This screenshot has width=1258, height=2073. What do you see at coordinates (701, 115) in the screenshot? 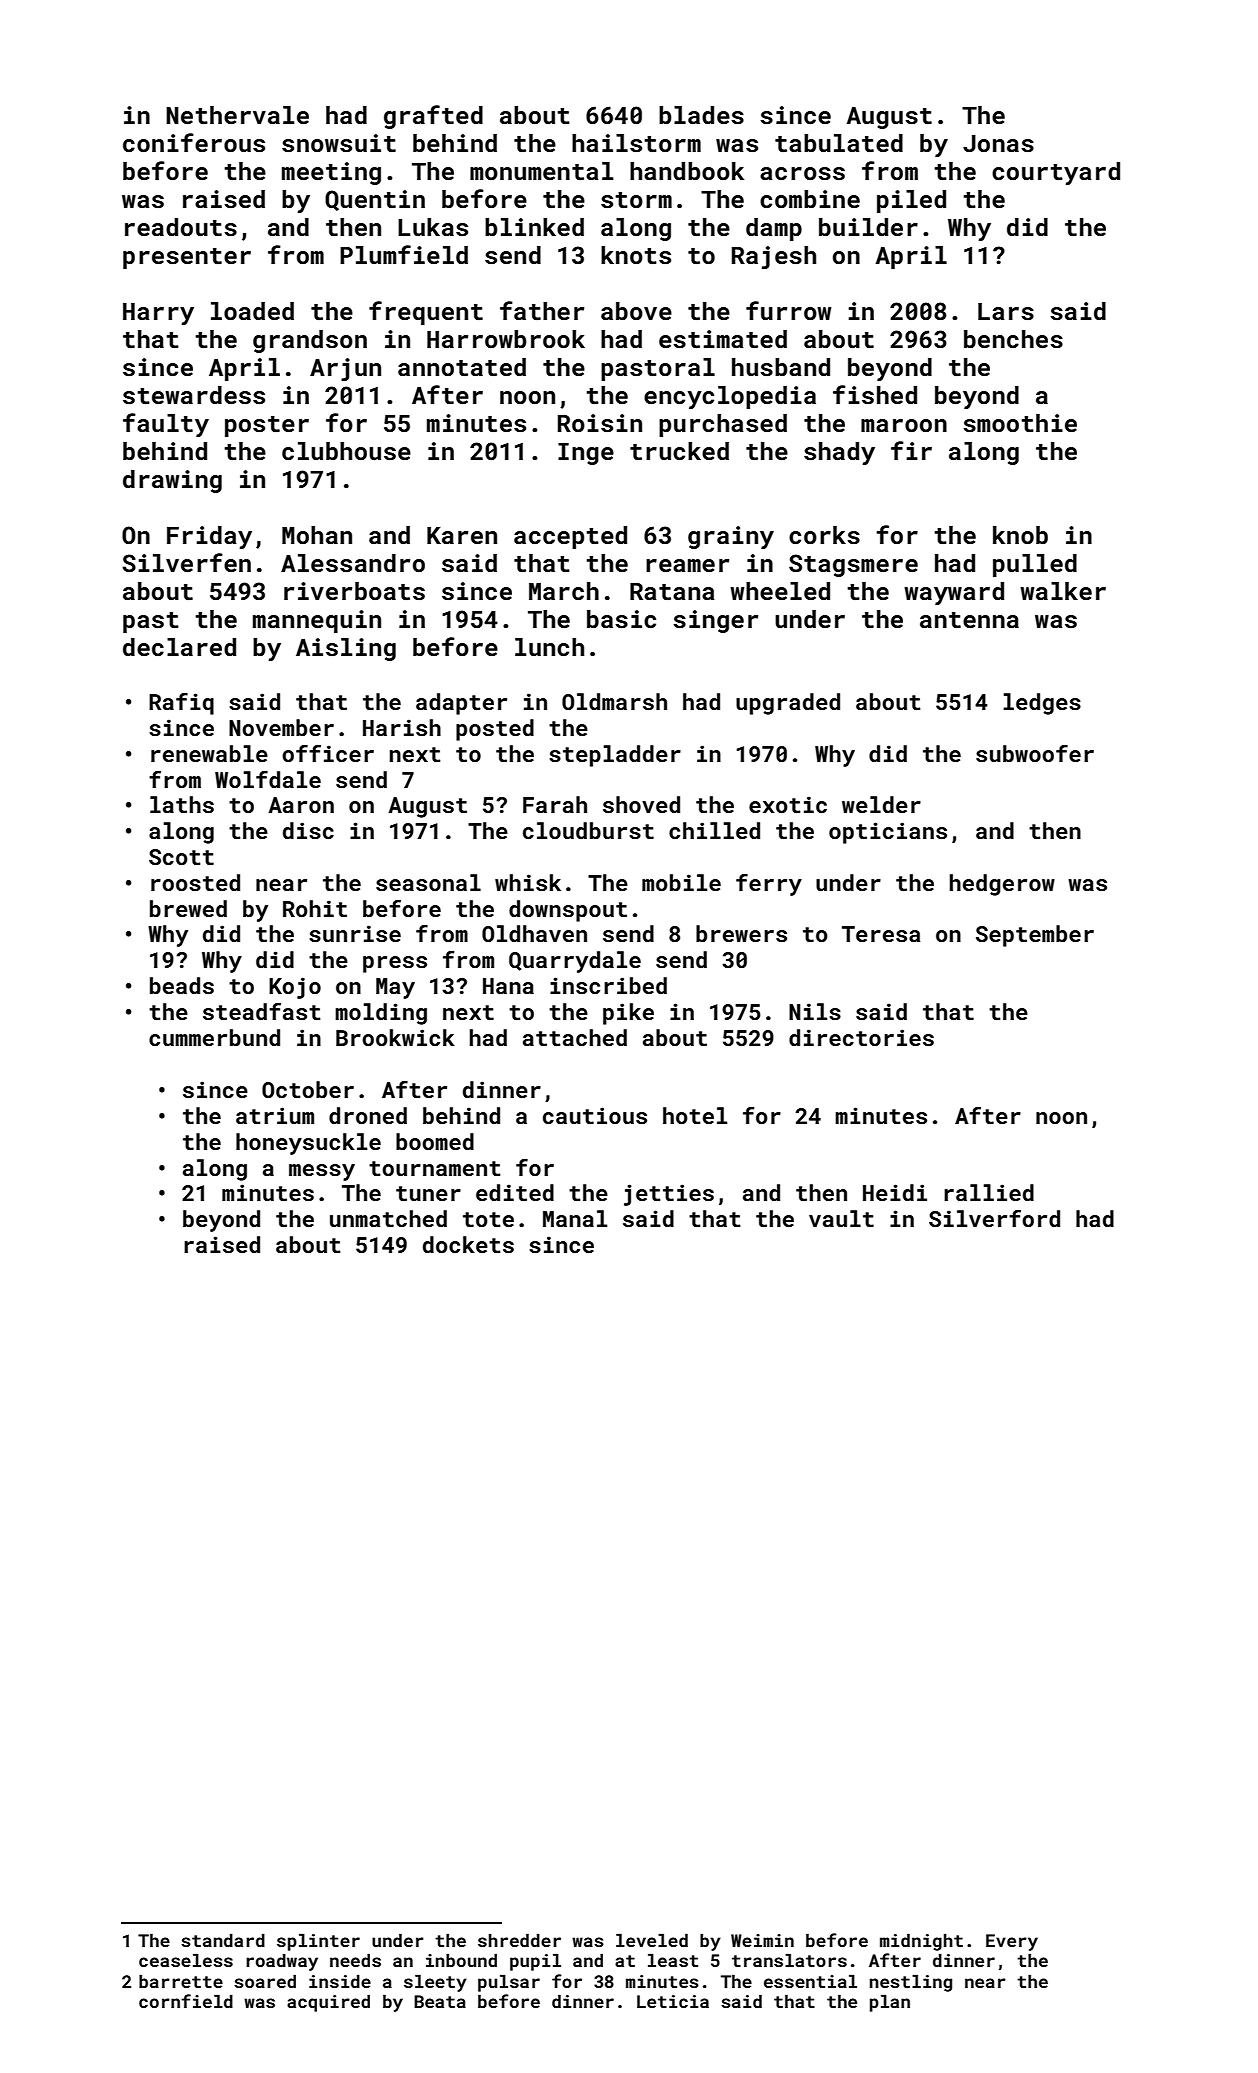
I see `blades` at bounding box center [701, 115].
